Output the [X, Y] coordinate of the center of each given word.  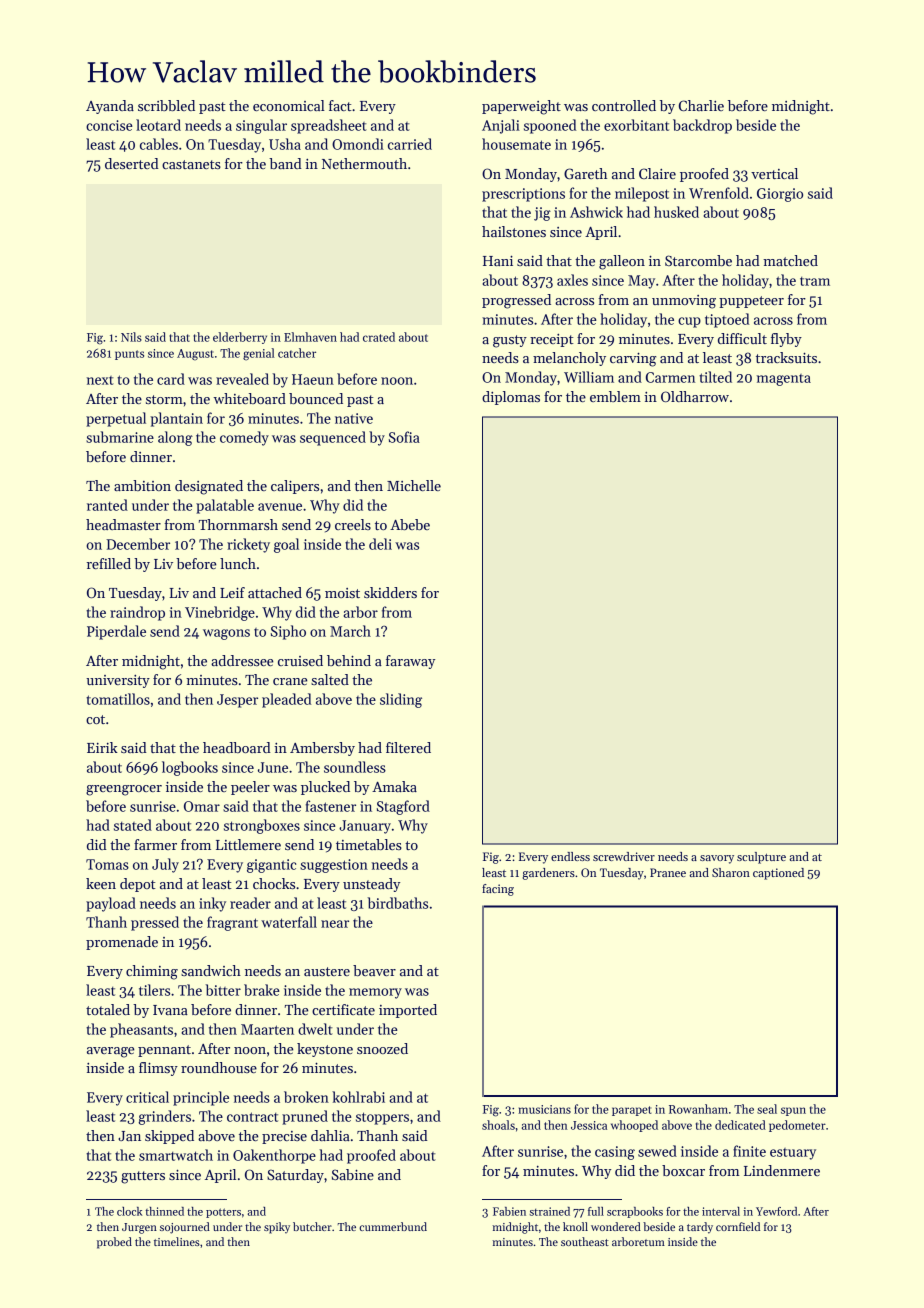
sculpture [761, 858]
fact [340, 105]
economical [289, 105]
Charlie [701, 105]
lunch [238, 563]
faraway [410, 662]
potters [223, 1213]
